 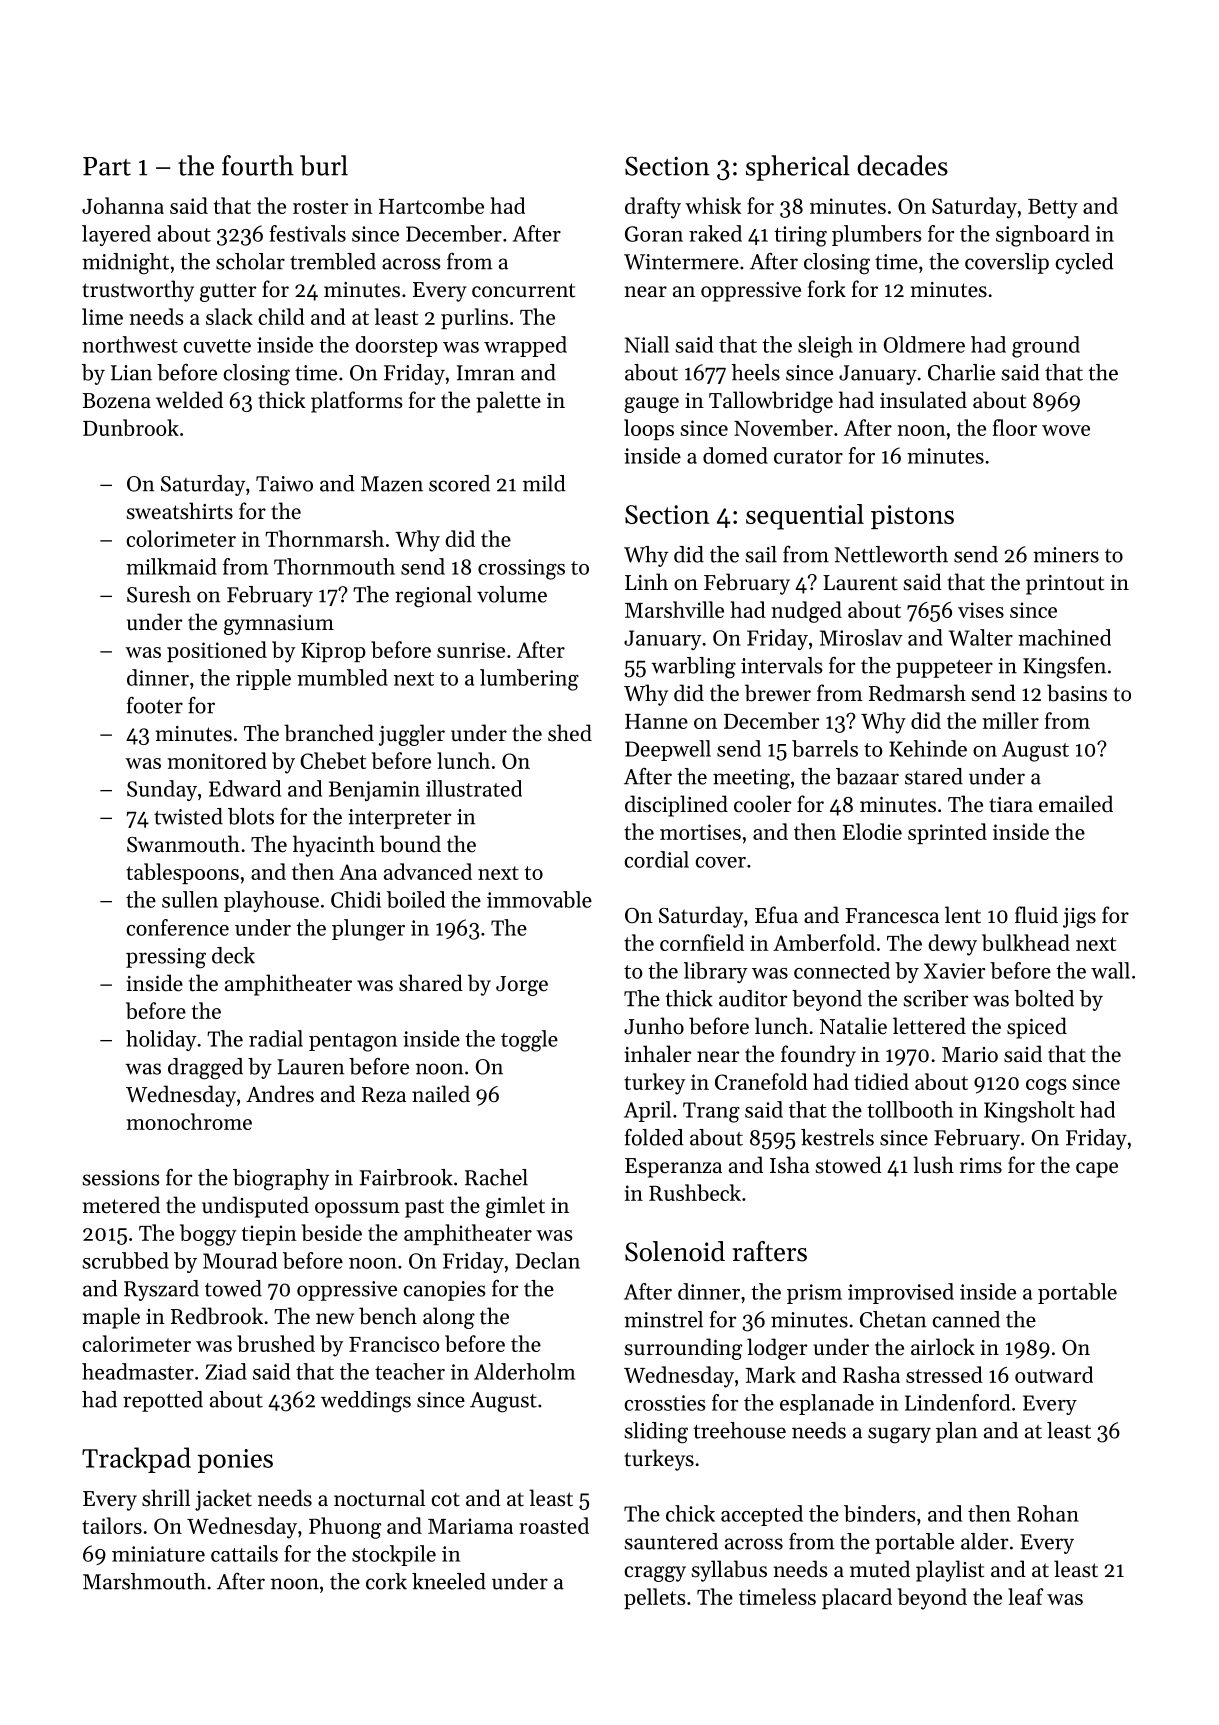 I want to click on fourth, so click(x=258, y=165).
